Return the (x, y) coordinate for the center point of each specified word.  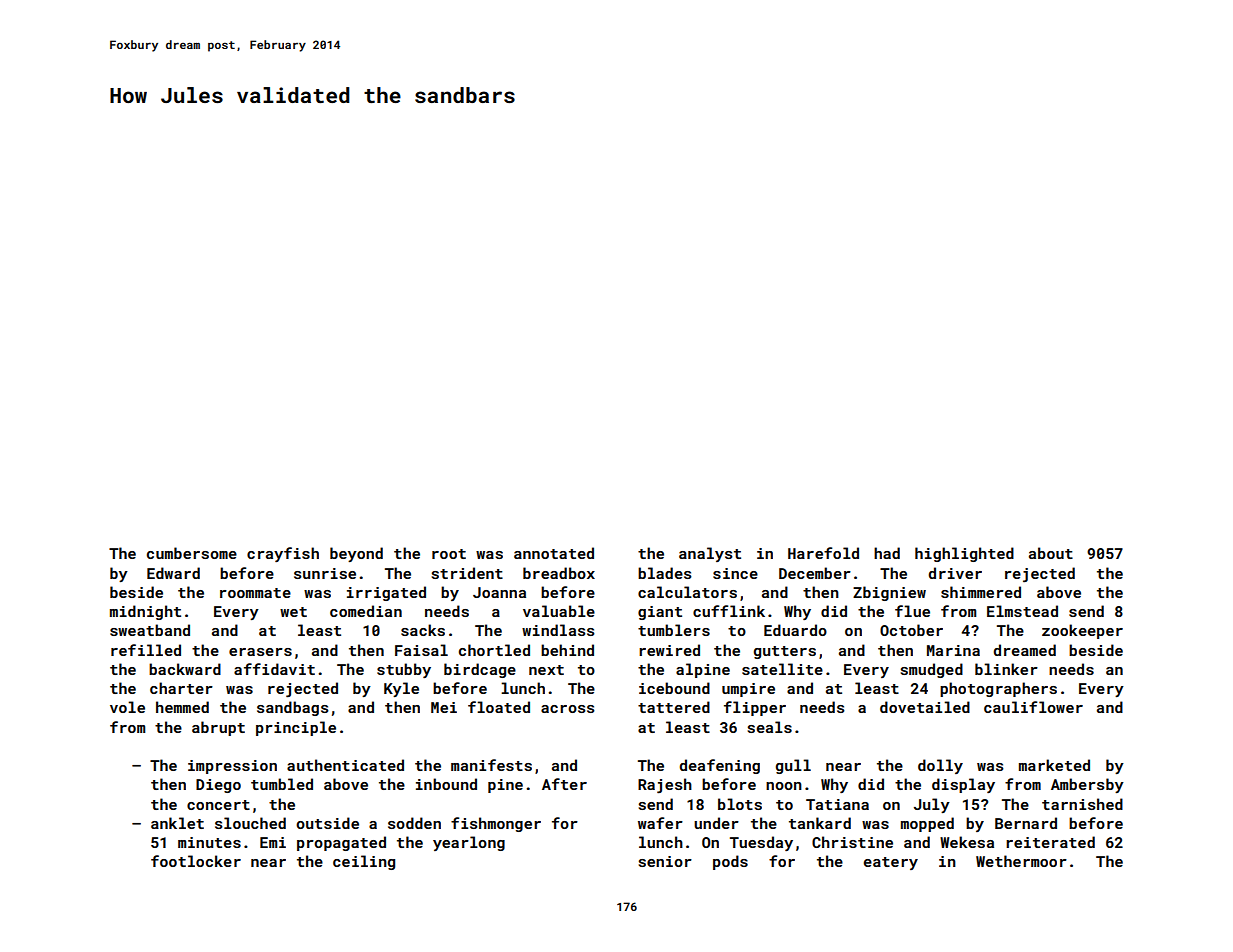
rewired (669, 650)
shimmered (981, 592)
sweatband (150, 630)
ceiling (364, 862)
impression (232, 767)
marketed (1054, 765)
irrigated (386, 593)
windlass (558, 630)
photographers (998, 689)
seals (770, 727)
